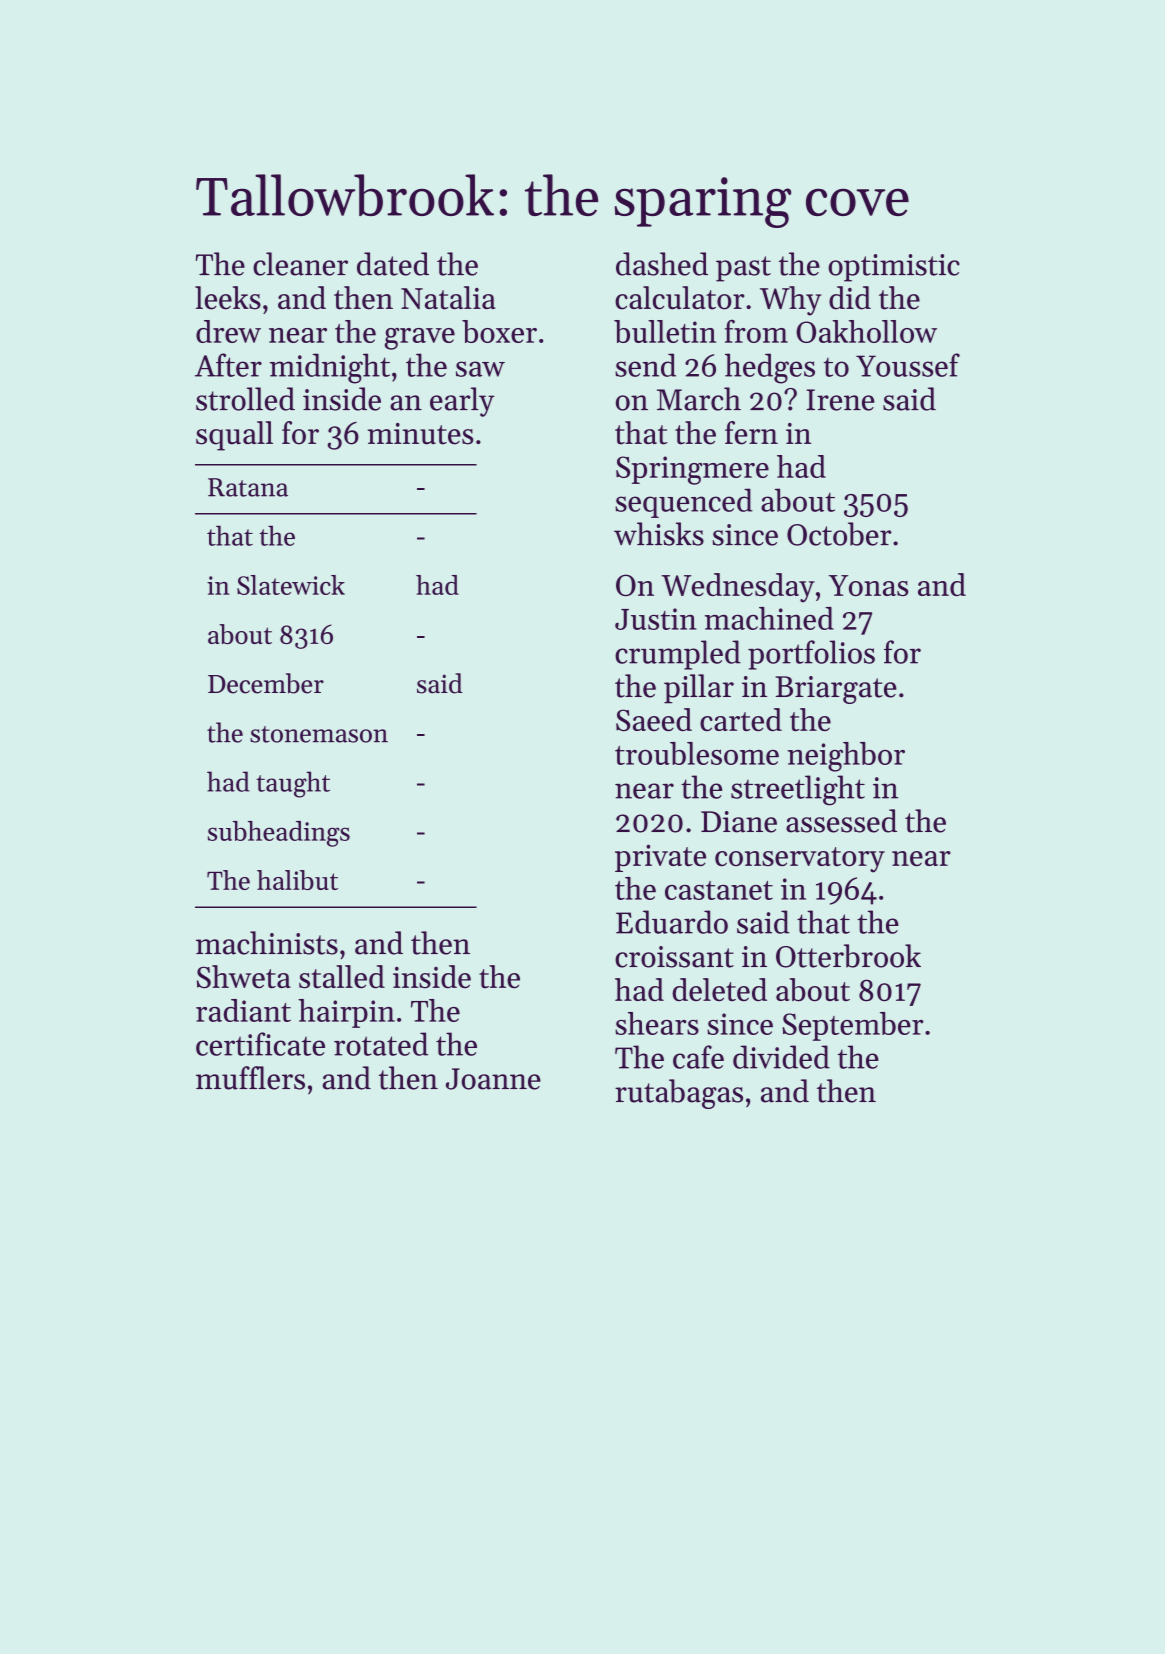  What do you see at coordinates (300, 264) in the image?
I see `cleaner` at bounding box center [300, 264].
